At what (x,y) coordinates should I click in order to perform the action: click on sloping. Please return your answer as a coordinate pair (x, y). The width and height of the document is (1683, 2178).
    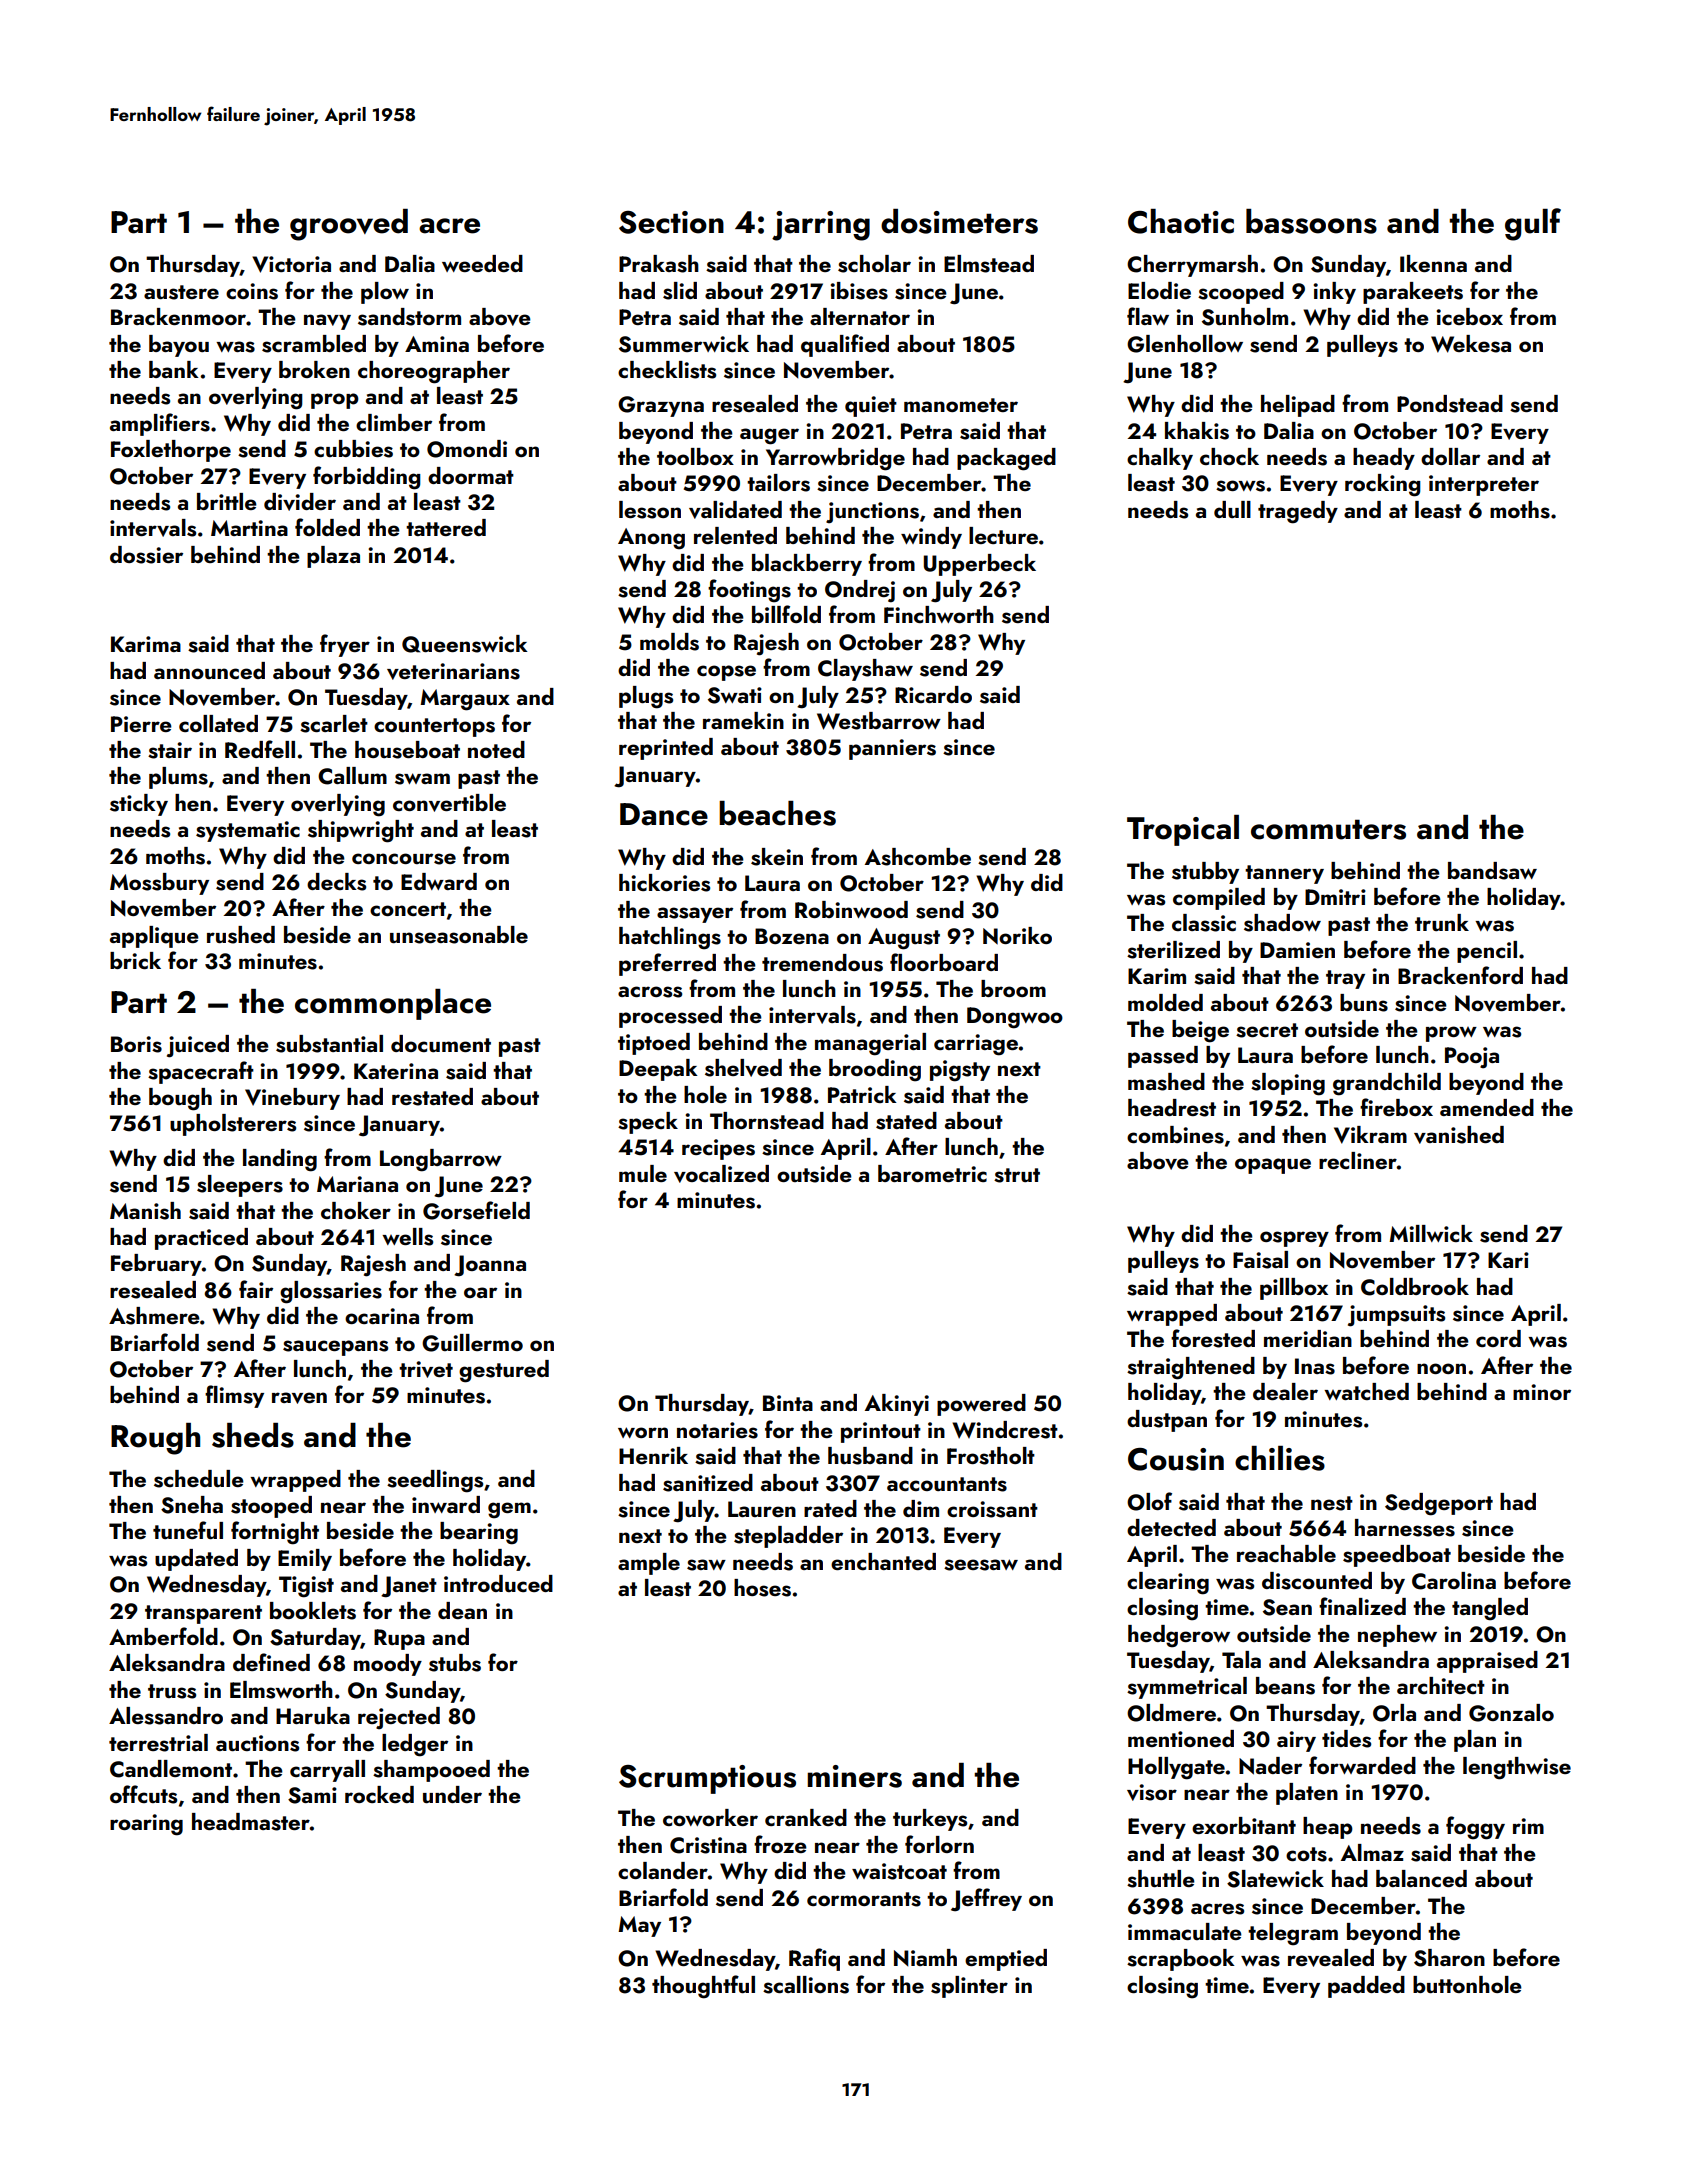
    Looking at the image, I should click on (1288, 1084).
